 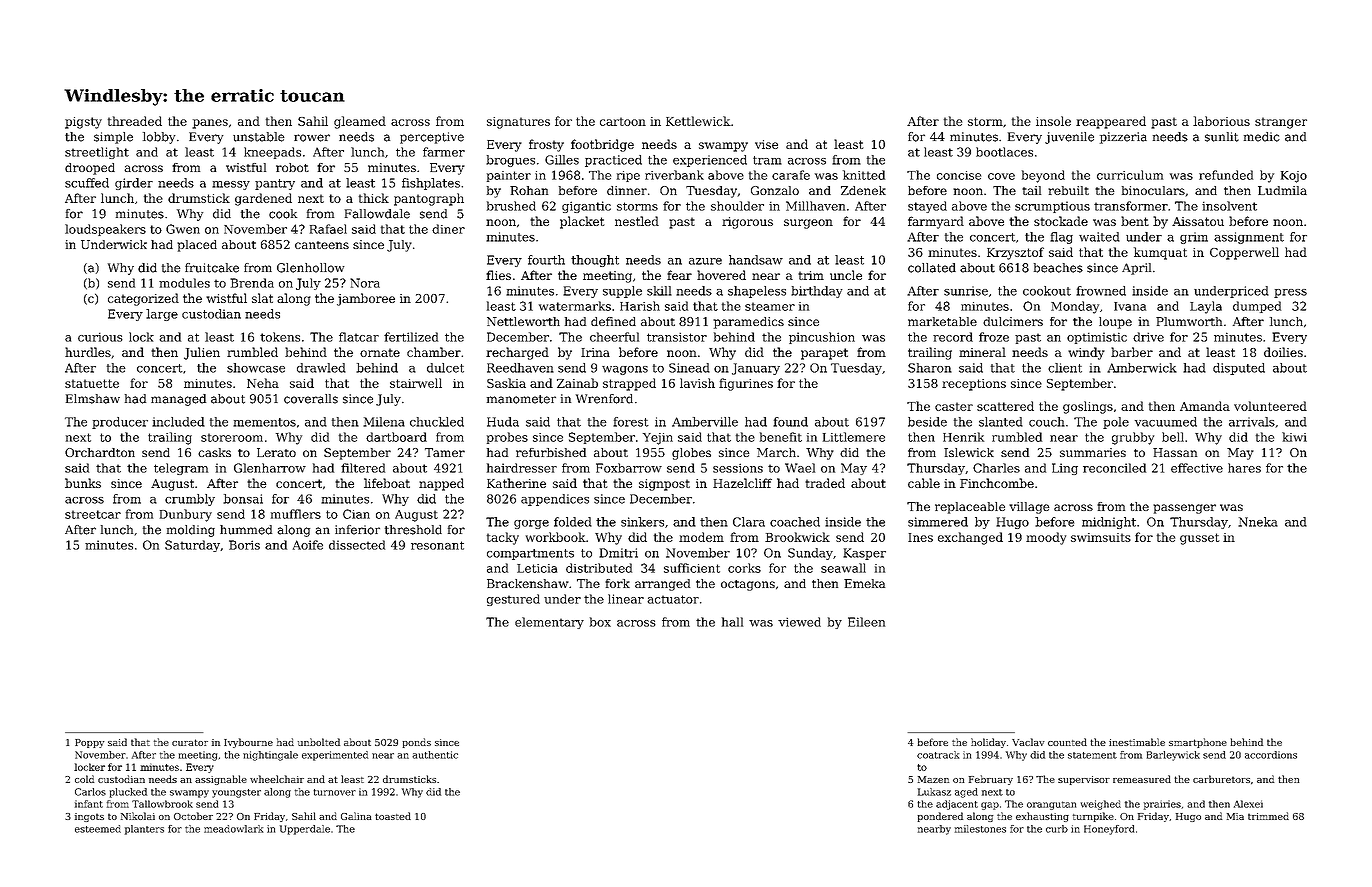 I want to click on laborious, so click(x=1221, y=121).
